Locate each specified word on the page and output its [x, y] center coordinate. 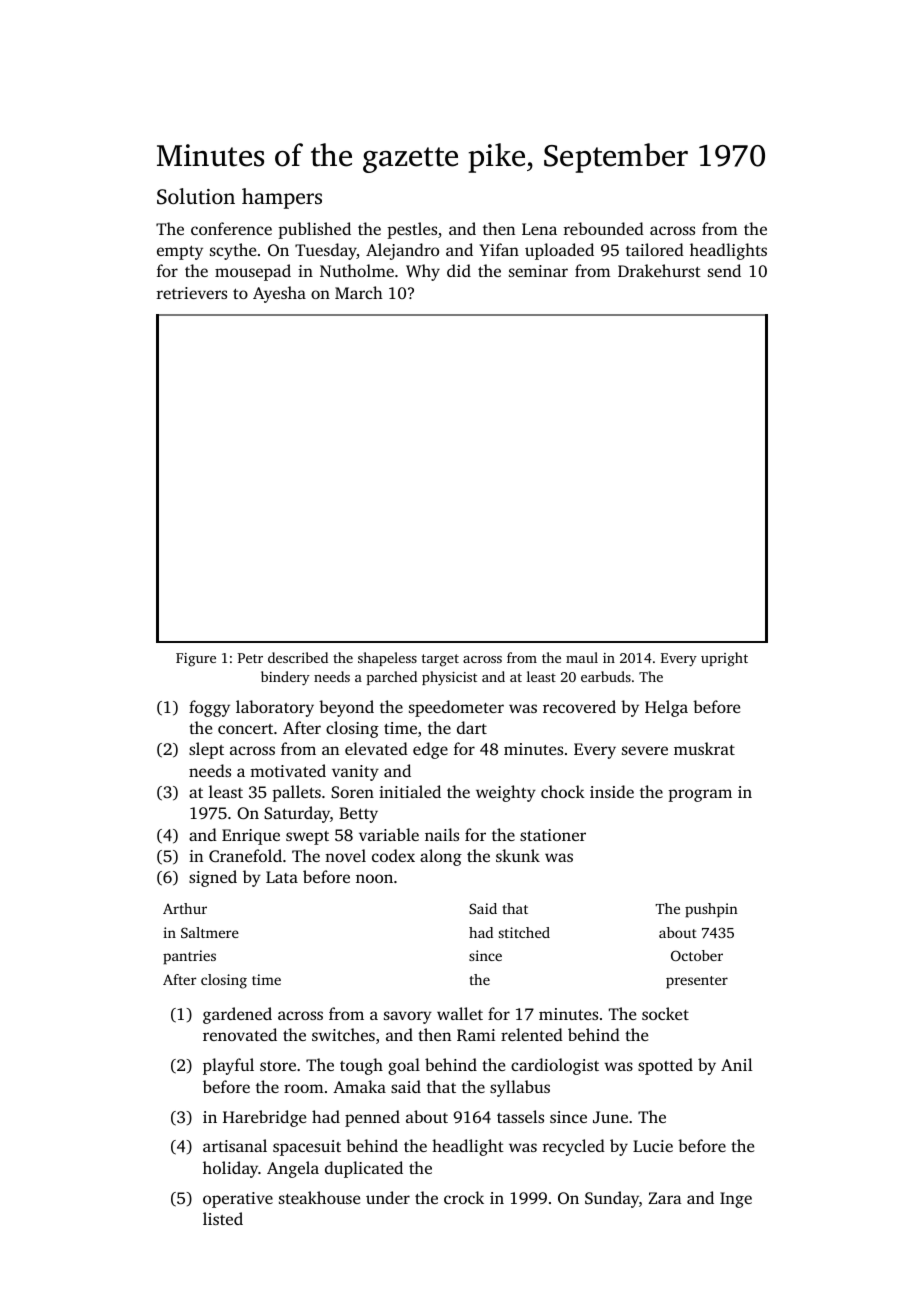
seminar [538, 271]
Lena [539, 229]
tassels [520, 1116]
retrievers [192, 293]
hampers [282, 198]
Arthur [185, 908]
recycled [574, 1147]
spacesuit [307, 1148]
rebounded [604, 228]
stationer [553, 835]
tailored [655, 249]
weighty [506, 793]
